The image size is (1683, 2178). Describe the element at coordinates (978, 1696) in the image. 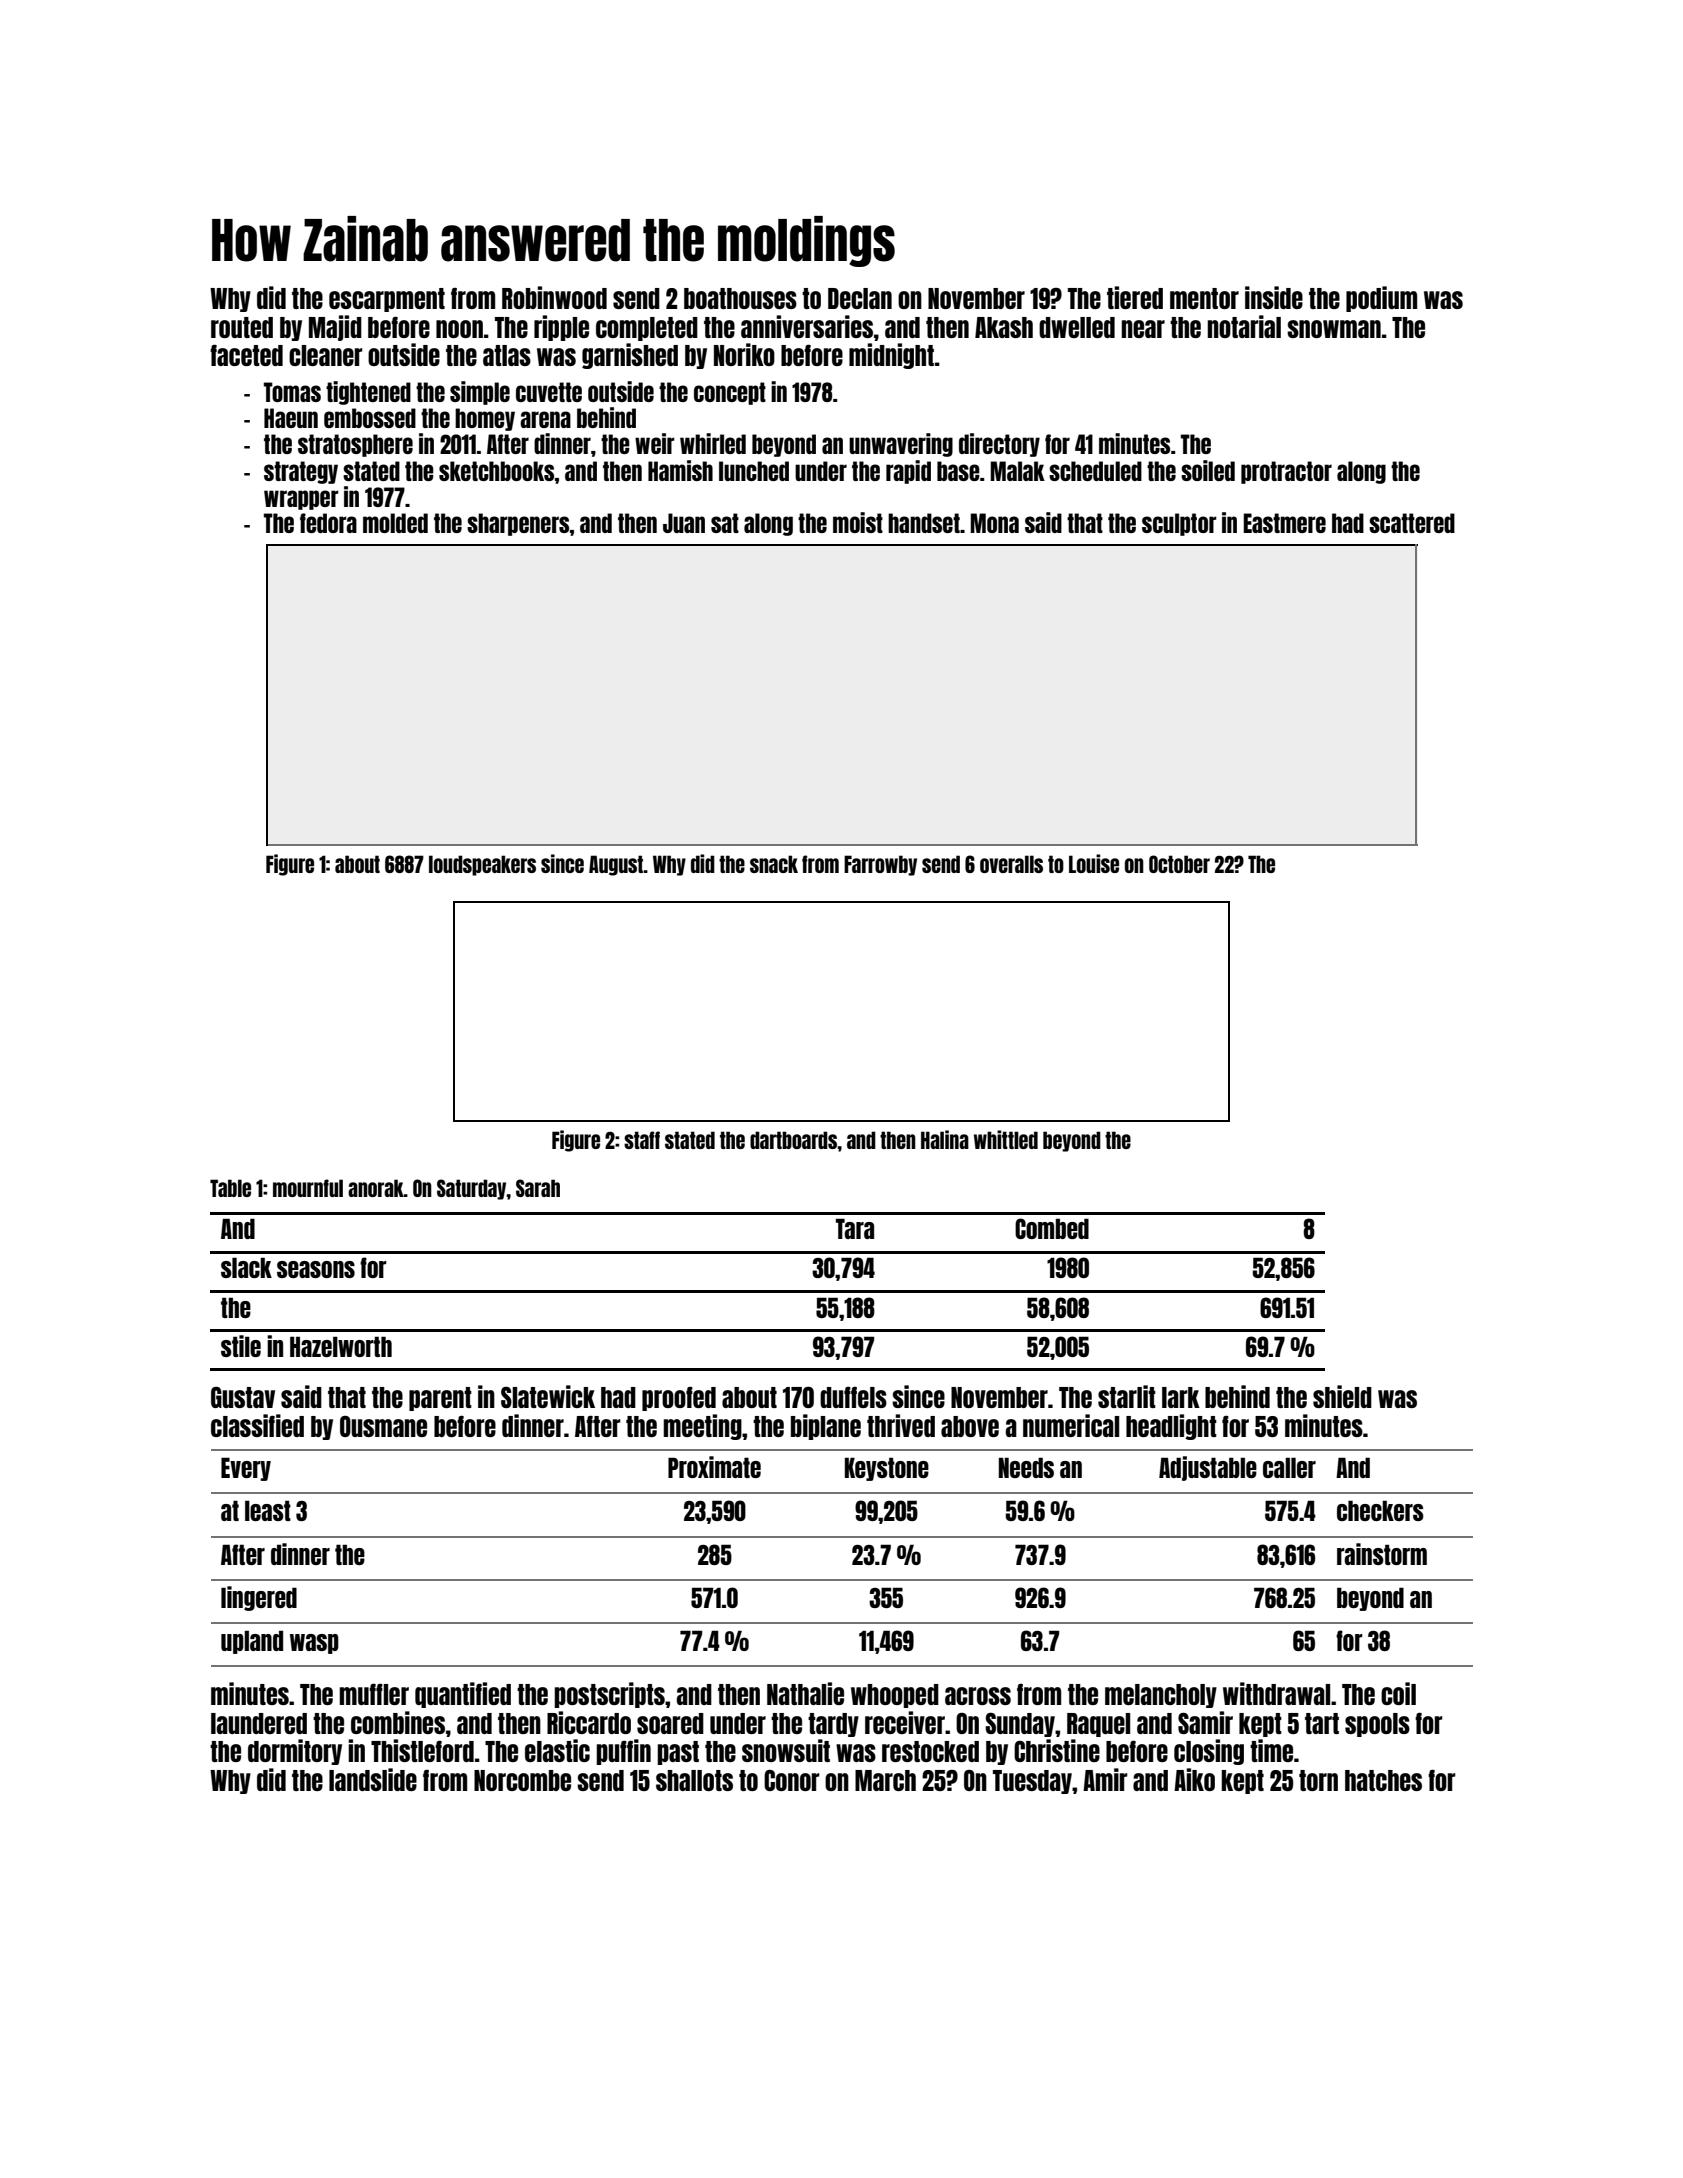

I see `across` at that location.
